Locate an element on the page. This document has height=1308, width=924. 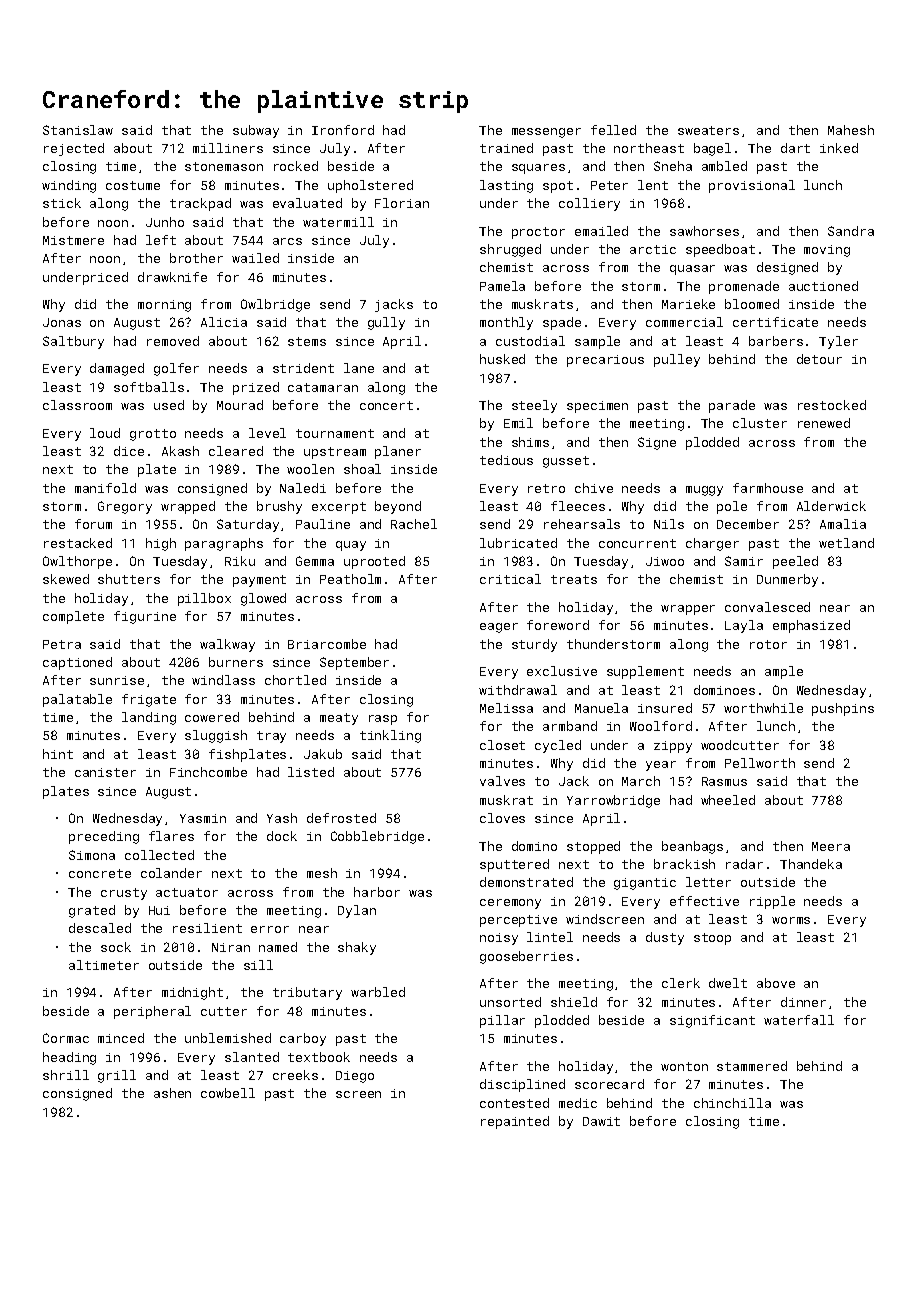
unblemished is located at coordinates (228, 1038).
